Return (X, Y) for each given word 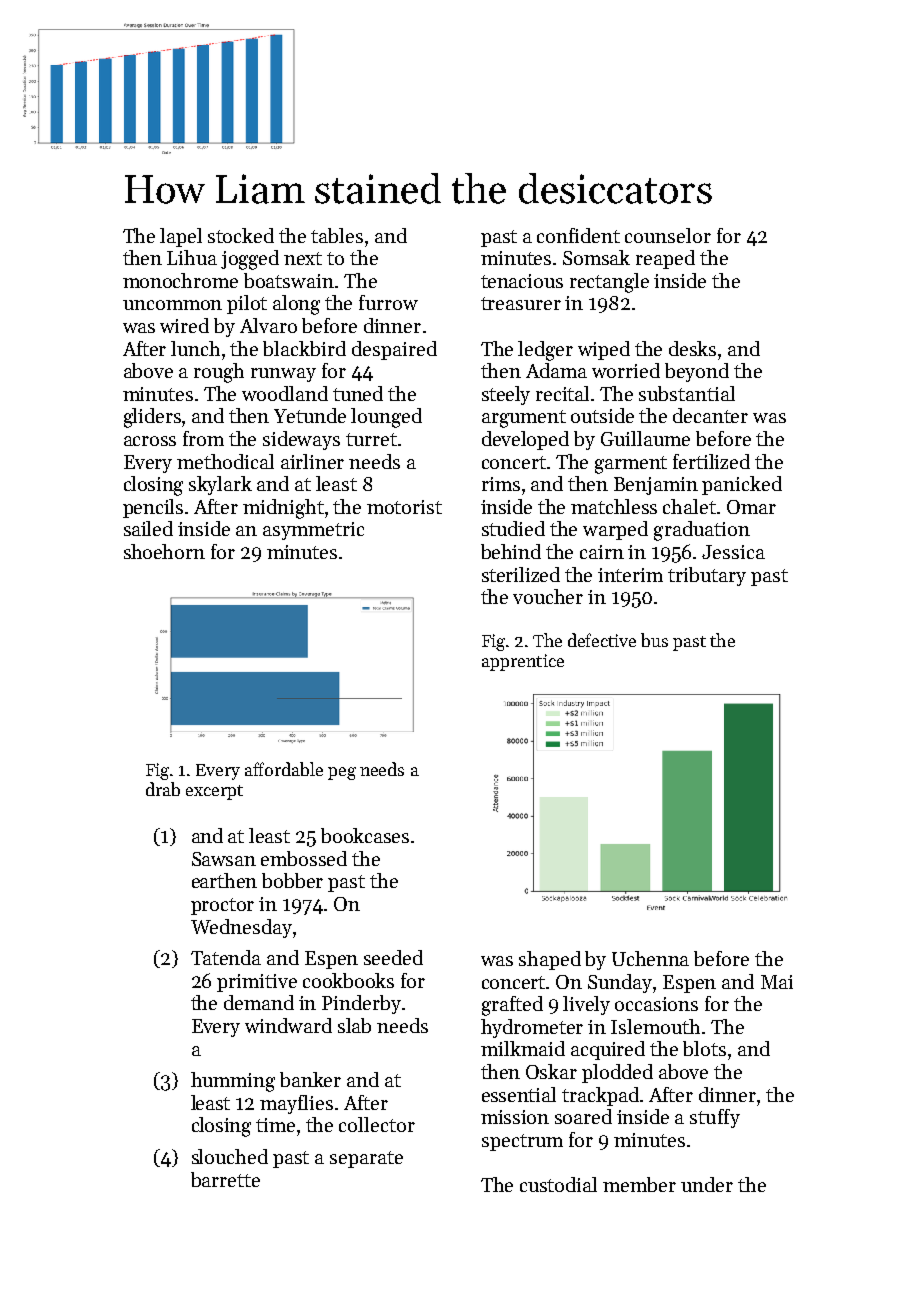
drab (163, 789)
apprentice (523, 662)
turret (371, 439)
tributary (707, 576)
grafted (512, 1006)
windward (288, 1025)
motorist (404, 507)
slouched (230, 1156)
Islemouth (655, 1026)
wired (184, 325)
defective (602, 640)
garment (631, 465)
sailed (148, 528)
